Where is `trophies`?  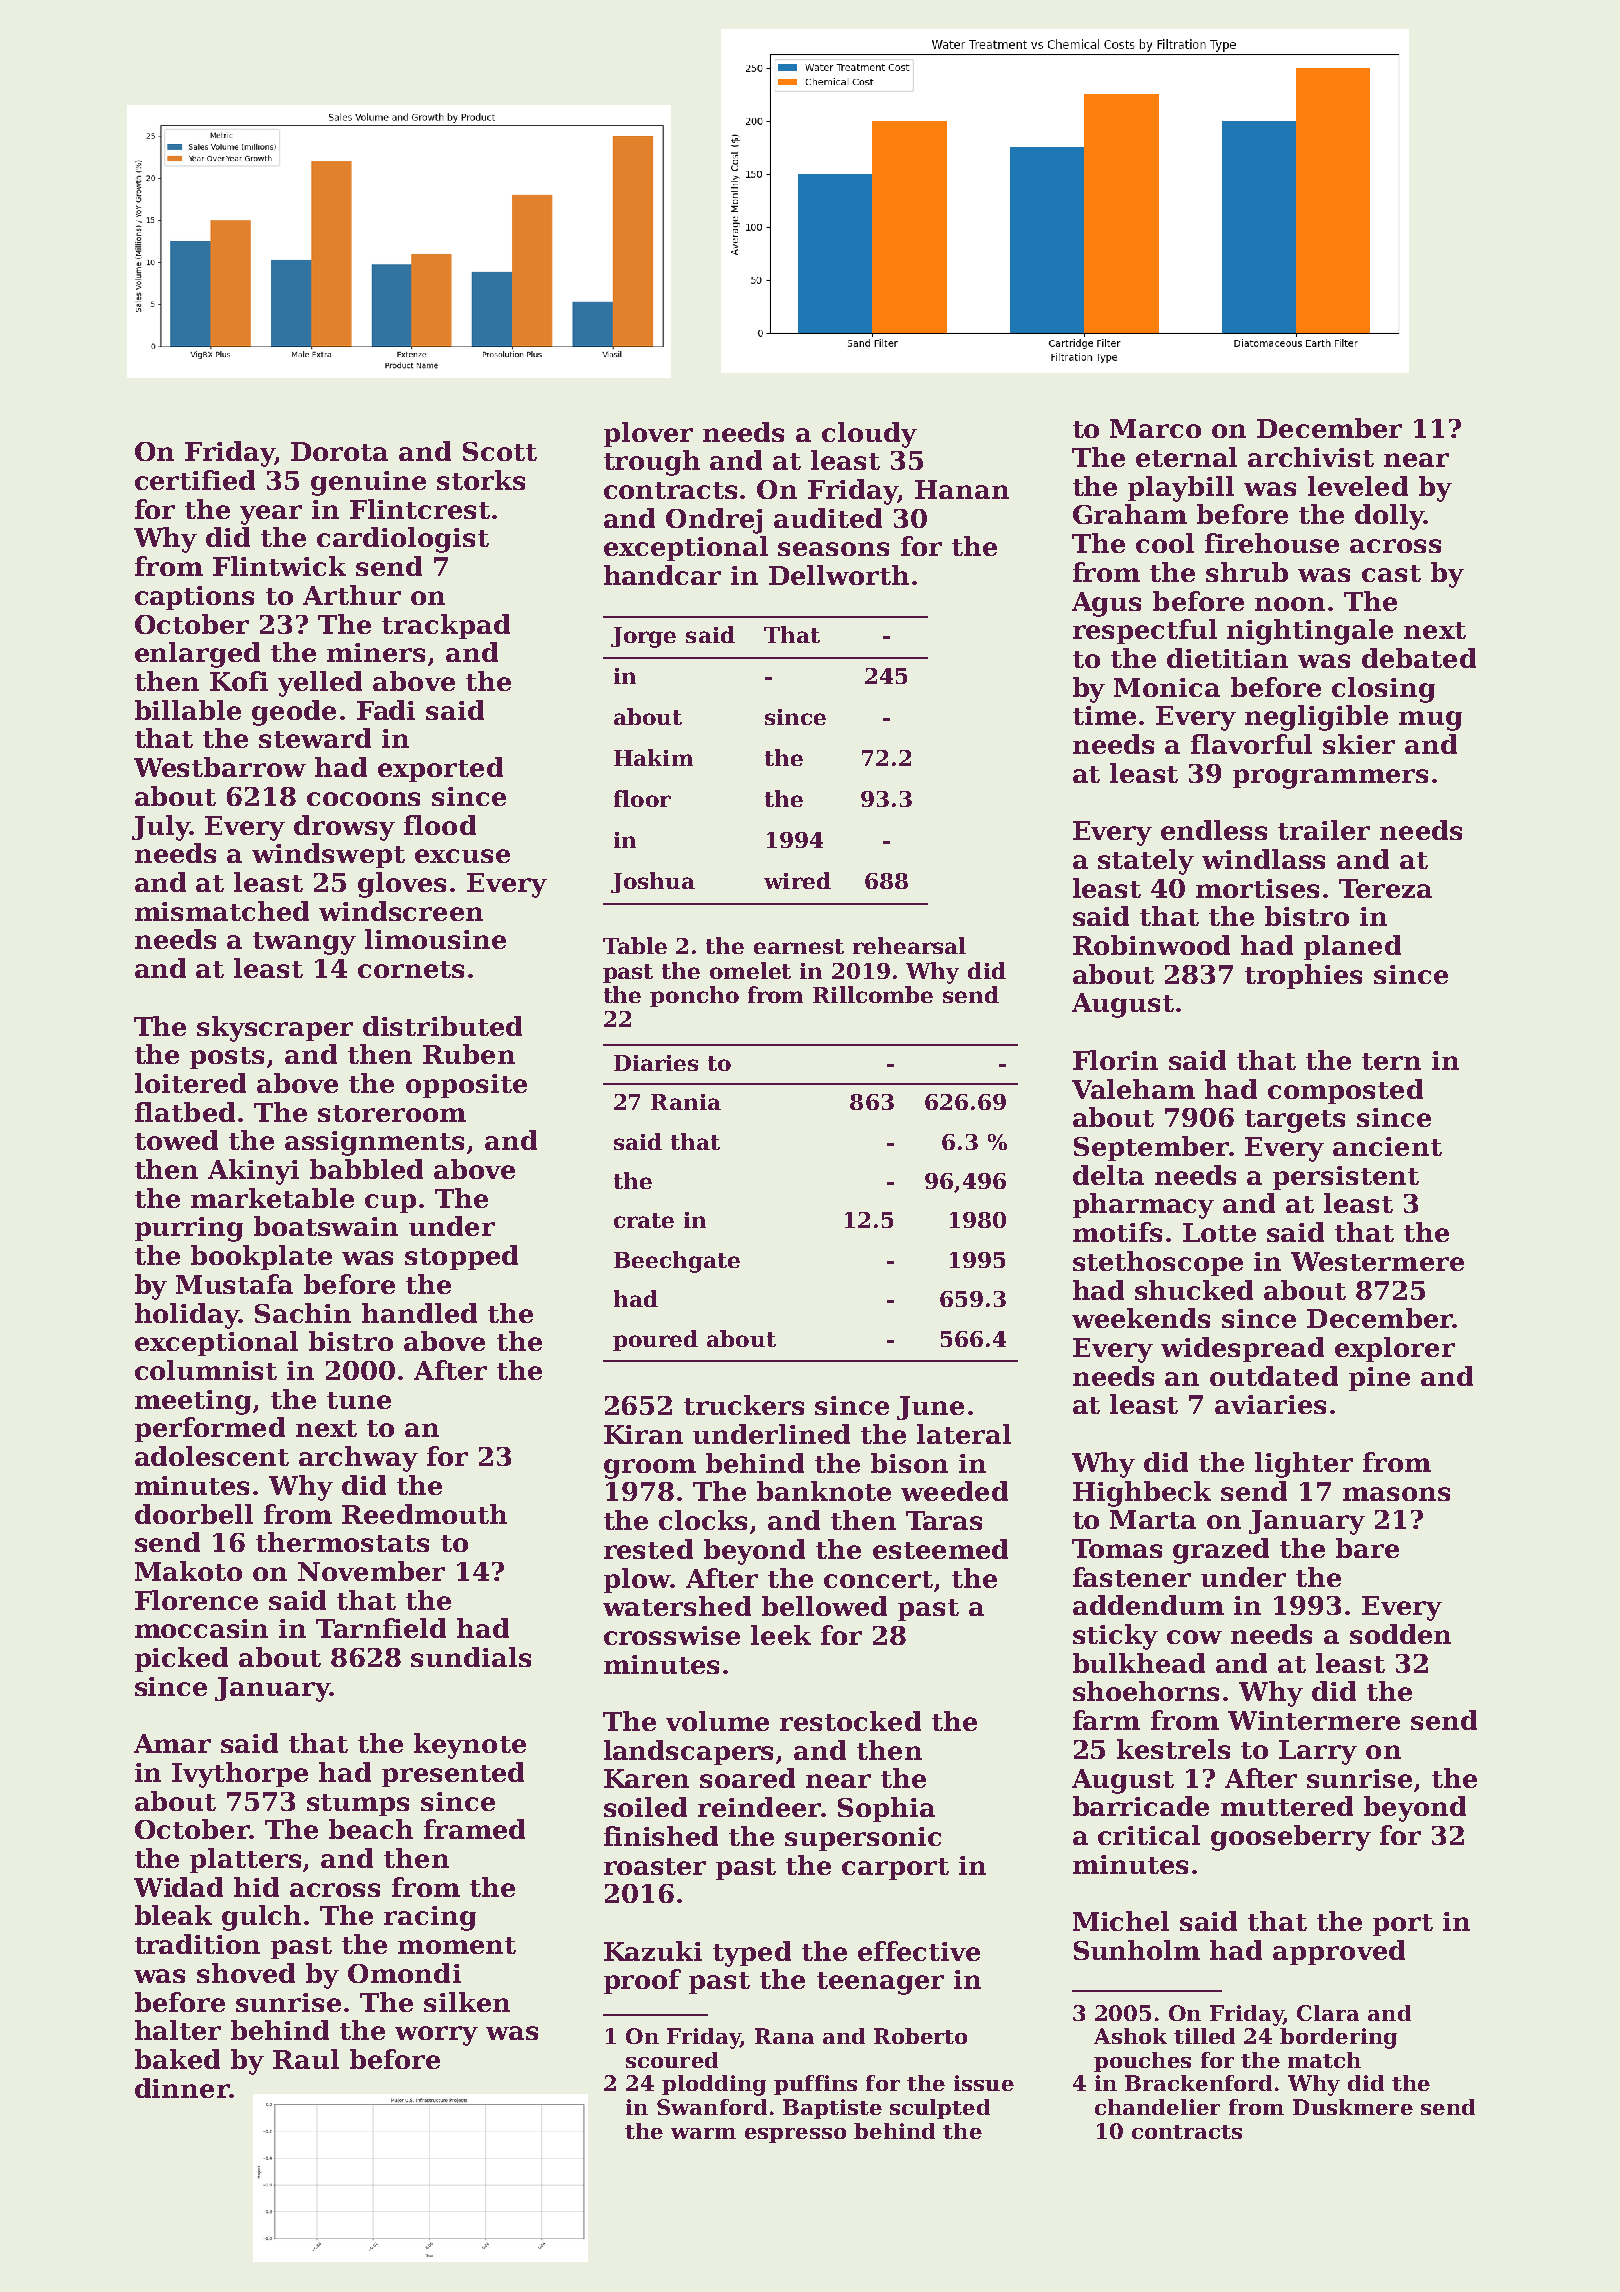 trophies is located at coordinates (1303, 976).
